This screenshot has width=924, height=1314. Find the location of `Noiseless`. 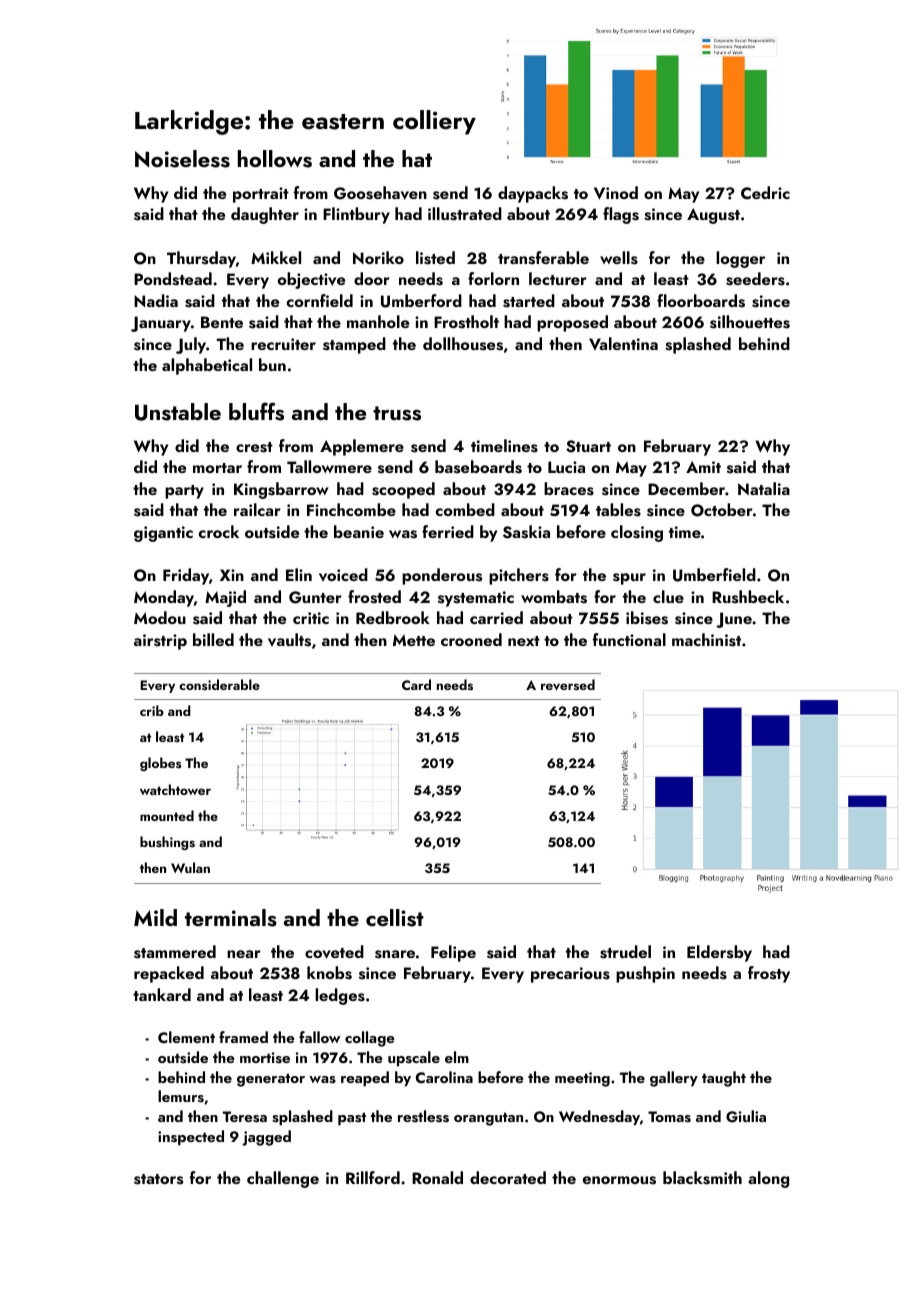

Noiseless is located at coordinates (182, 159).
